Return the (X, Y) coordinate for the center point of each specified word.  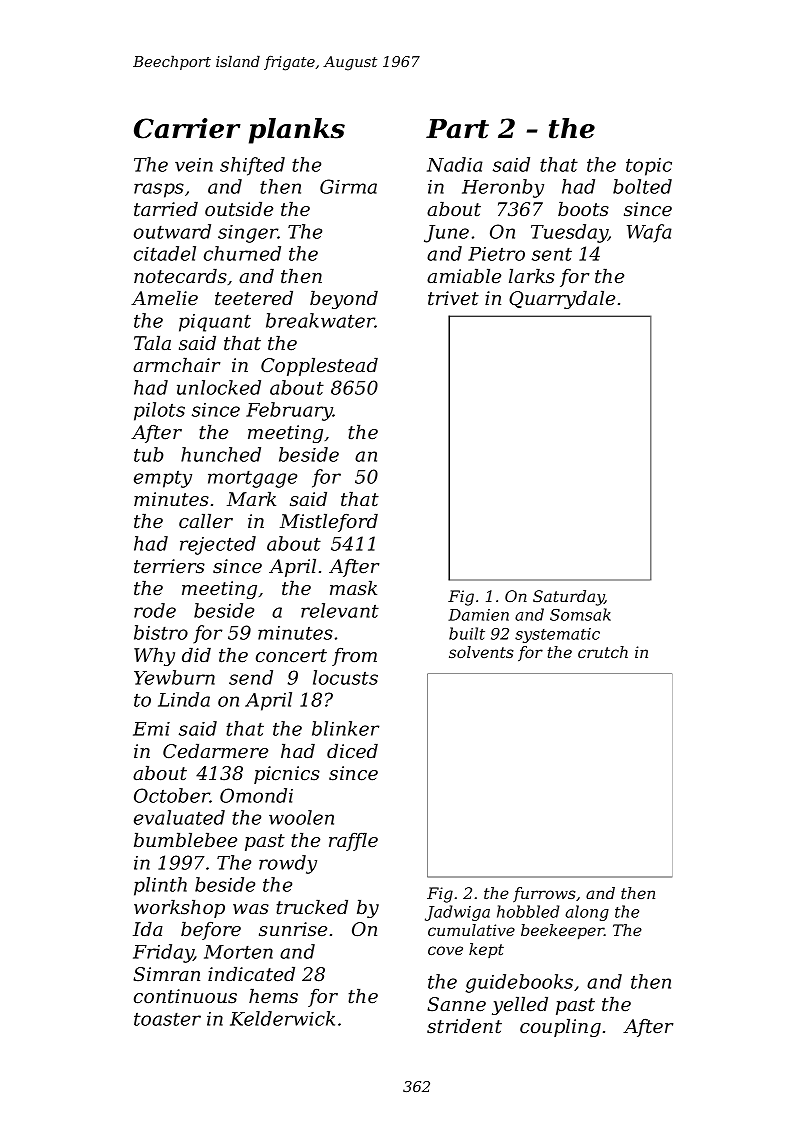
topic (649, 167)
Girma (348, 186)
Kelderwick (282, 1018)
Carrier (187, 128)
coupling (560, 1028)
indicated (251, 974)
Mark (251, 499)
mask (353, 588)
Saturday (568, 598)
